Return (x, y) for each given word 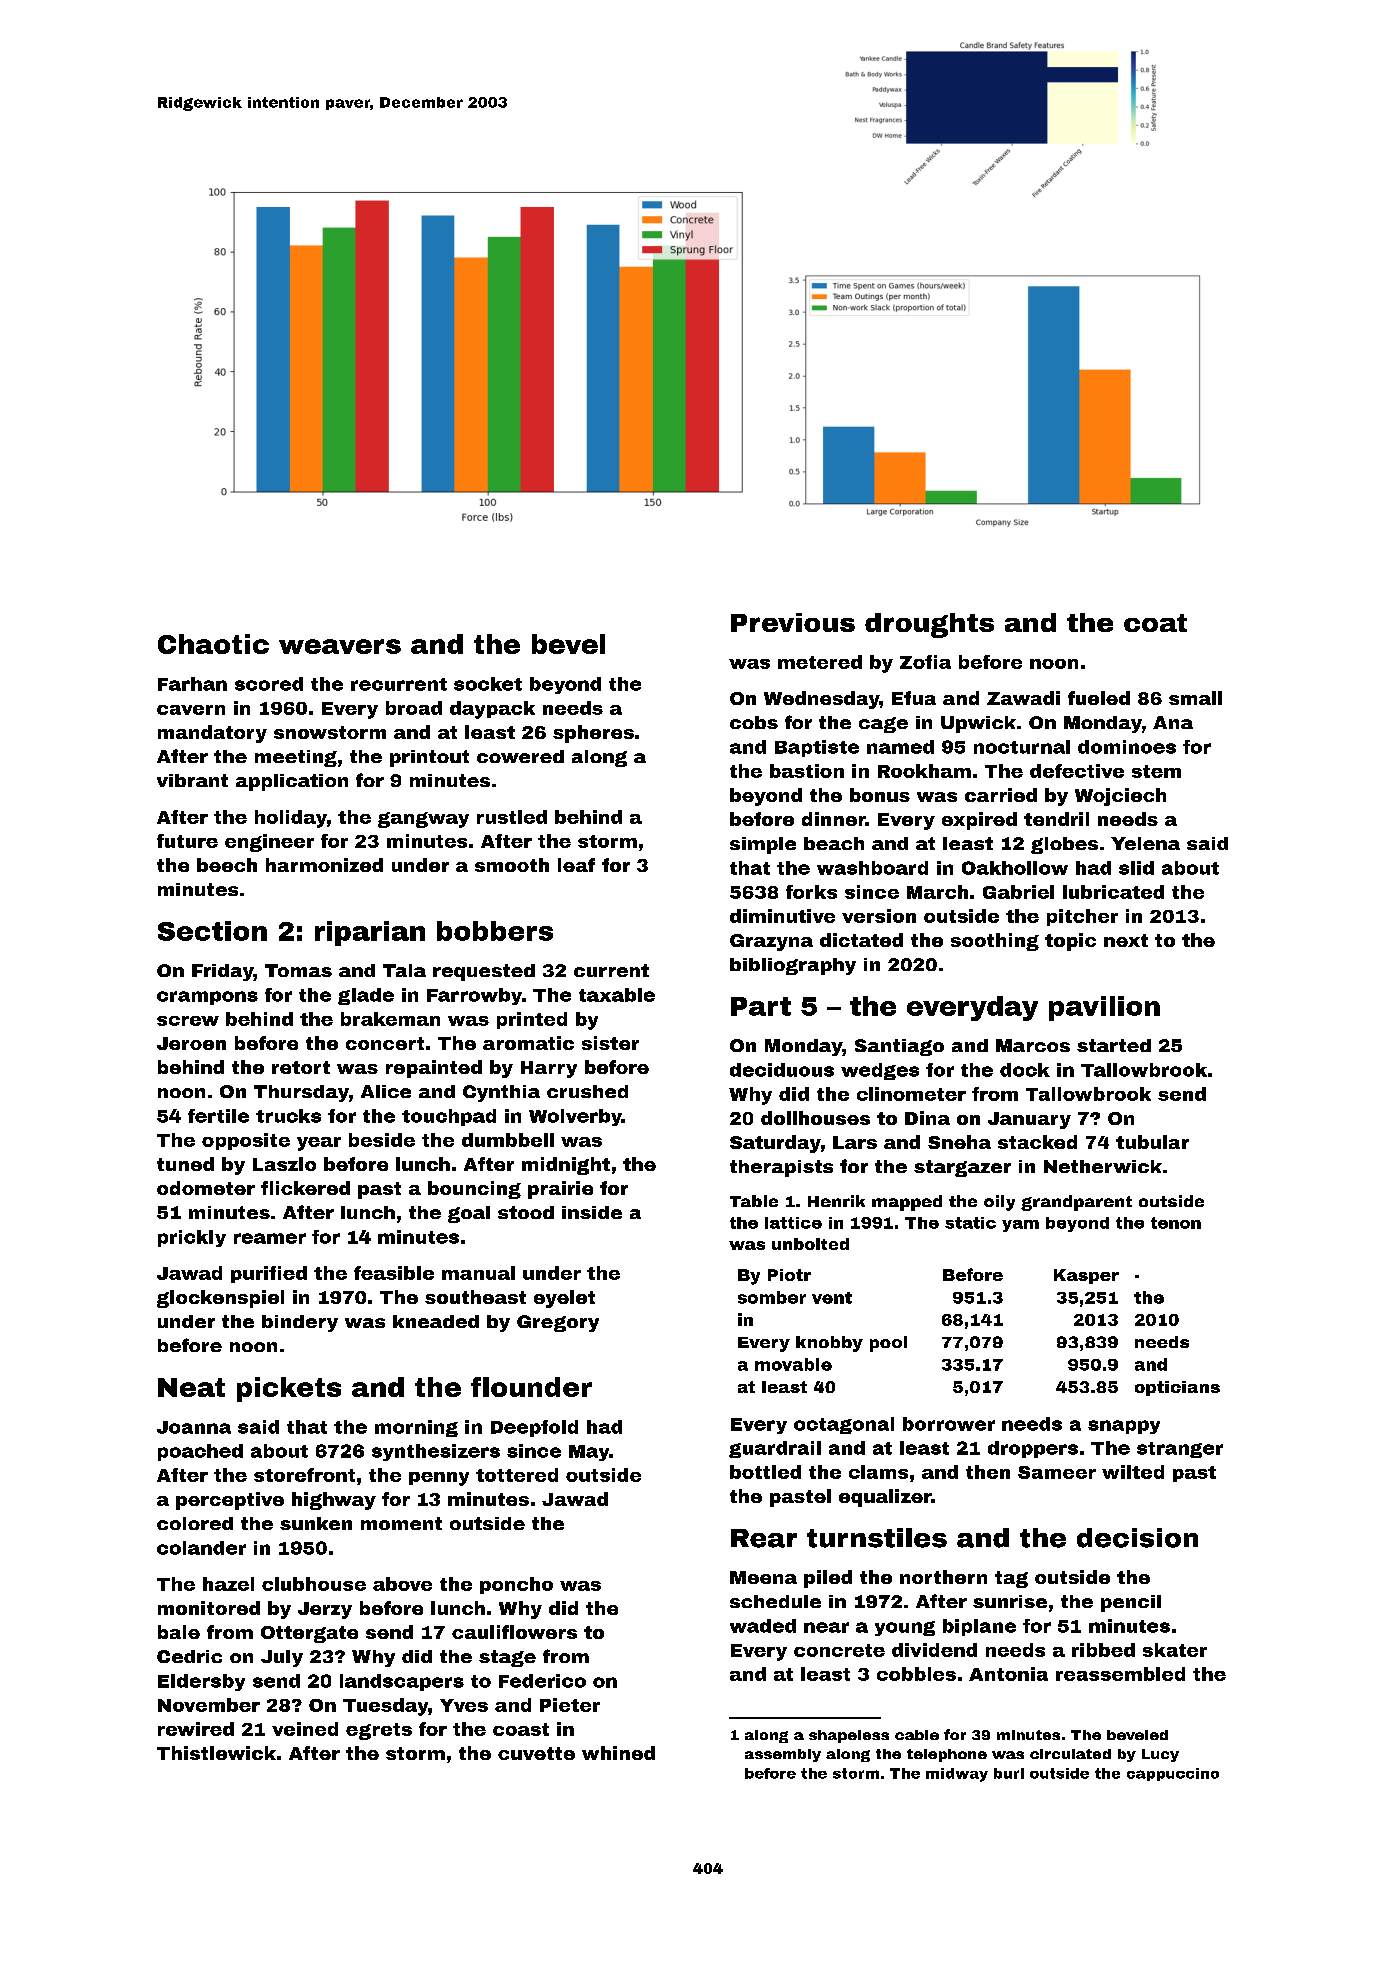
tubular (1152, 1142)
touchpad (449, 1117)
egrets (379, 1731)
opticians (1177, 1388)
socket (488, 684)
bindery (300, 1323)
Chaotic (213, 644)
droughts (929, 625)
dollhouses (815, 1118)
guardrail (775, 1449)
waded (763, 1626)
